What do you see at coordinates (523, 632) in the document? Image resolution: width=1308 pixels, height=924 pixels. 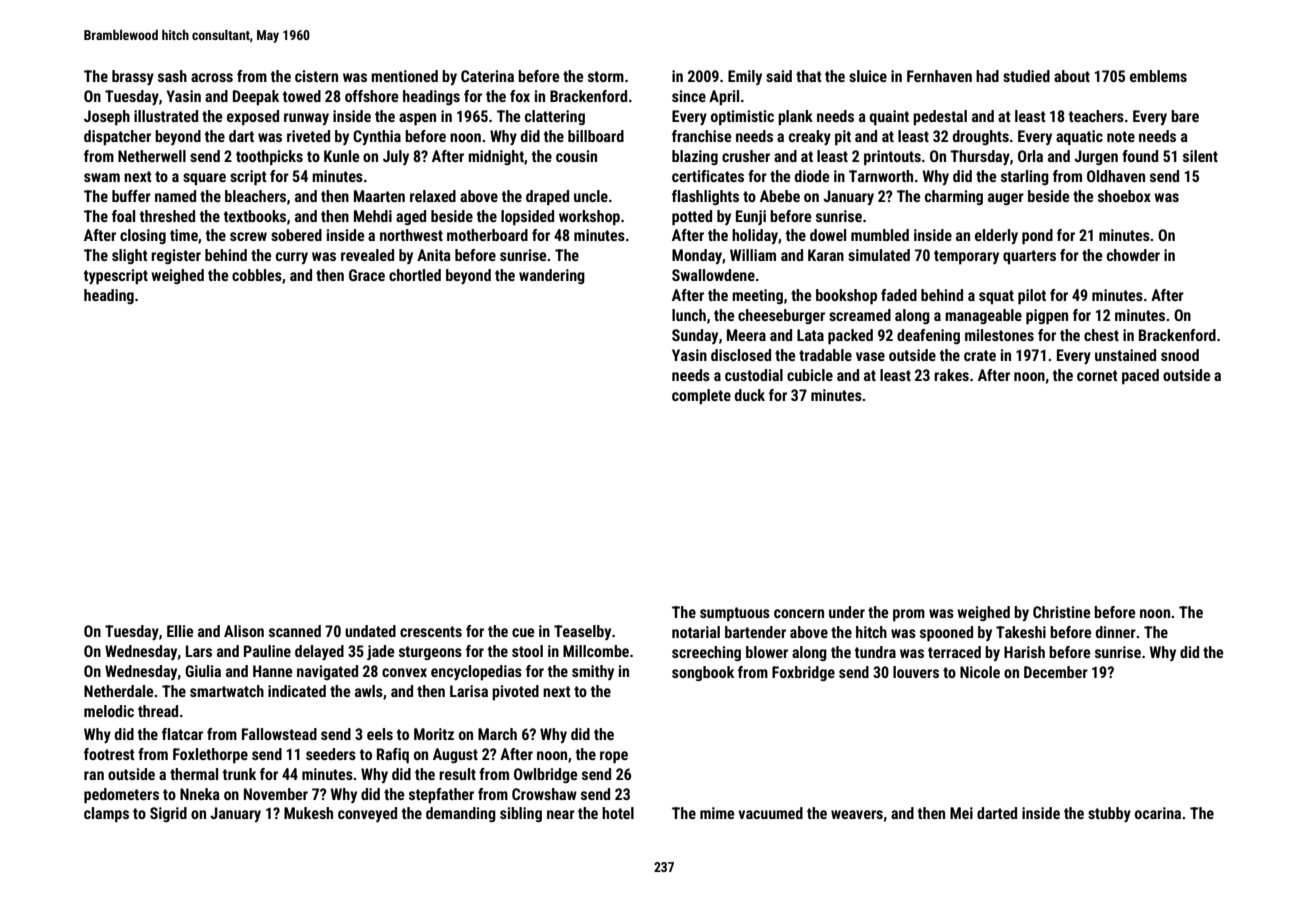 I see `cue` at bounding box center [523, 632].
